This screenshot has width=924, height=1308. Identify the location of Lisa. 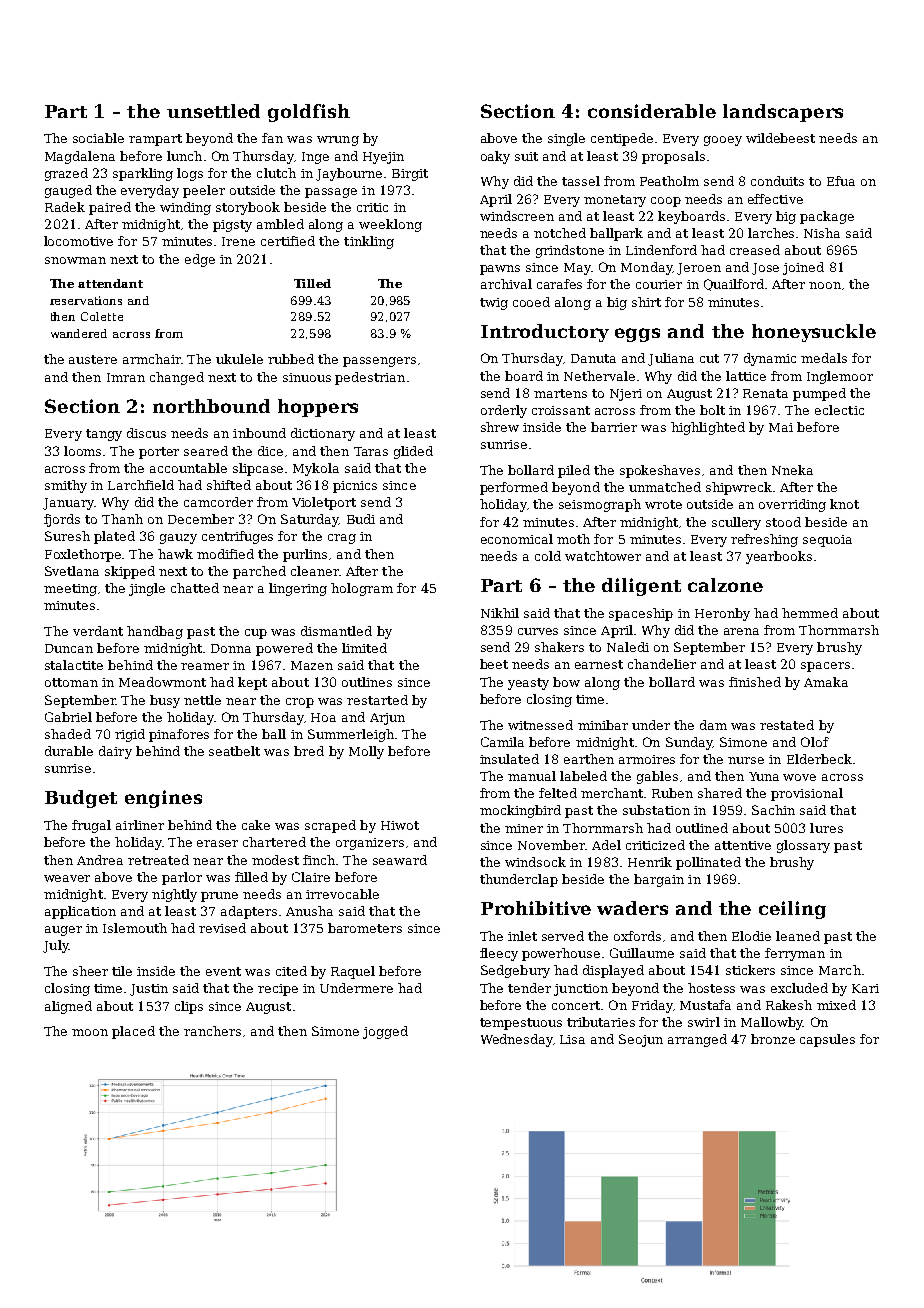
(572, 1039).
